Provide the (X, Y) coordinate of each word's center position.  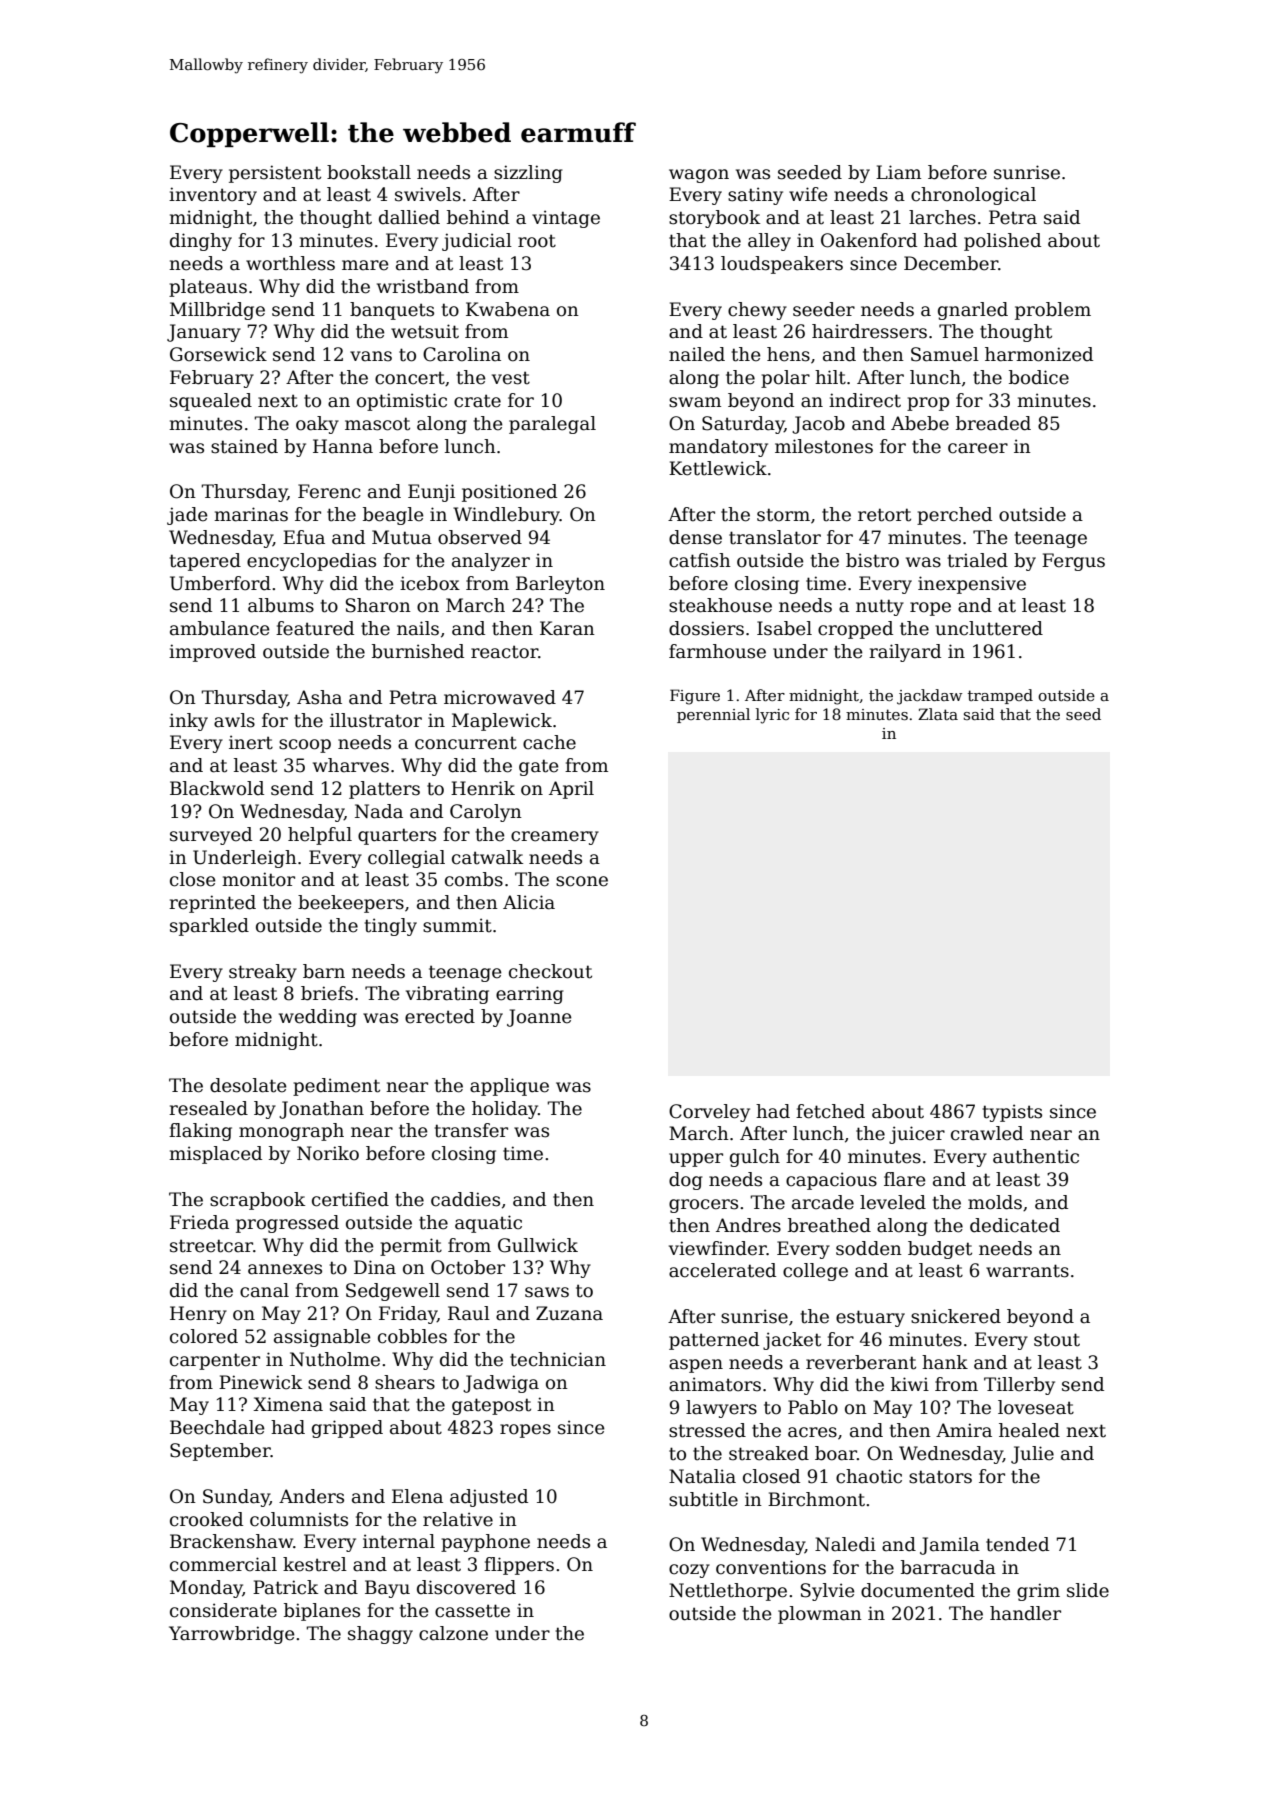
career (978, 448)
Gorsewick (218, 354)
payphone (485, 1543)
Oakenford (869, 240)
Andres (748, 1225)
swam (695, 402)
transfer (471, 1130)
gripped (347, 1429)
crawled (987, 1133)
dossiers (706, 628)
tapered (205, 562)
